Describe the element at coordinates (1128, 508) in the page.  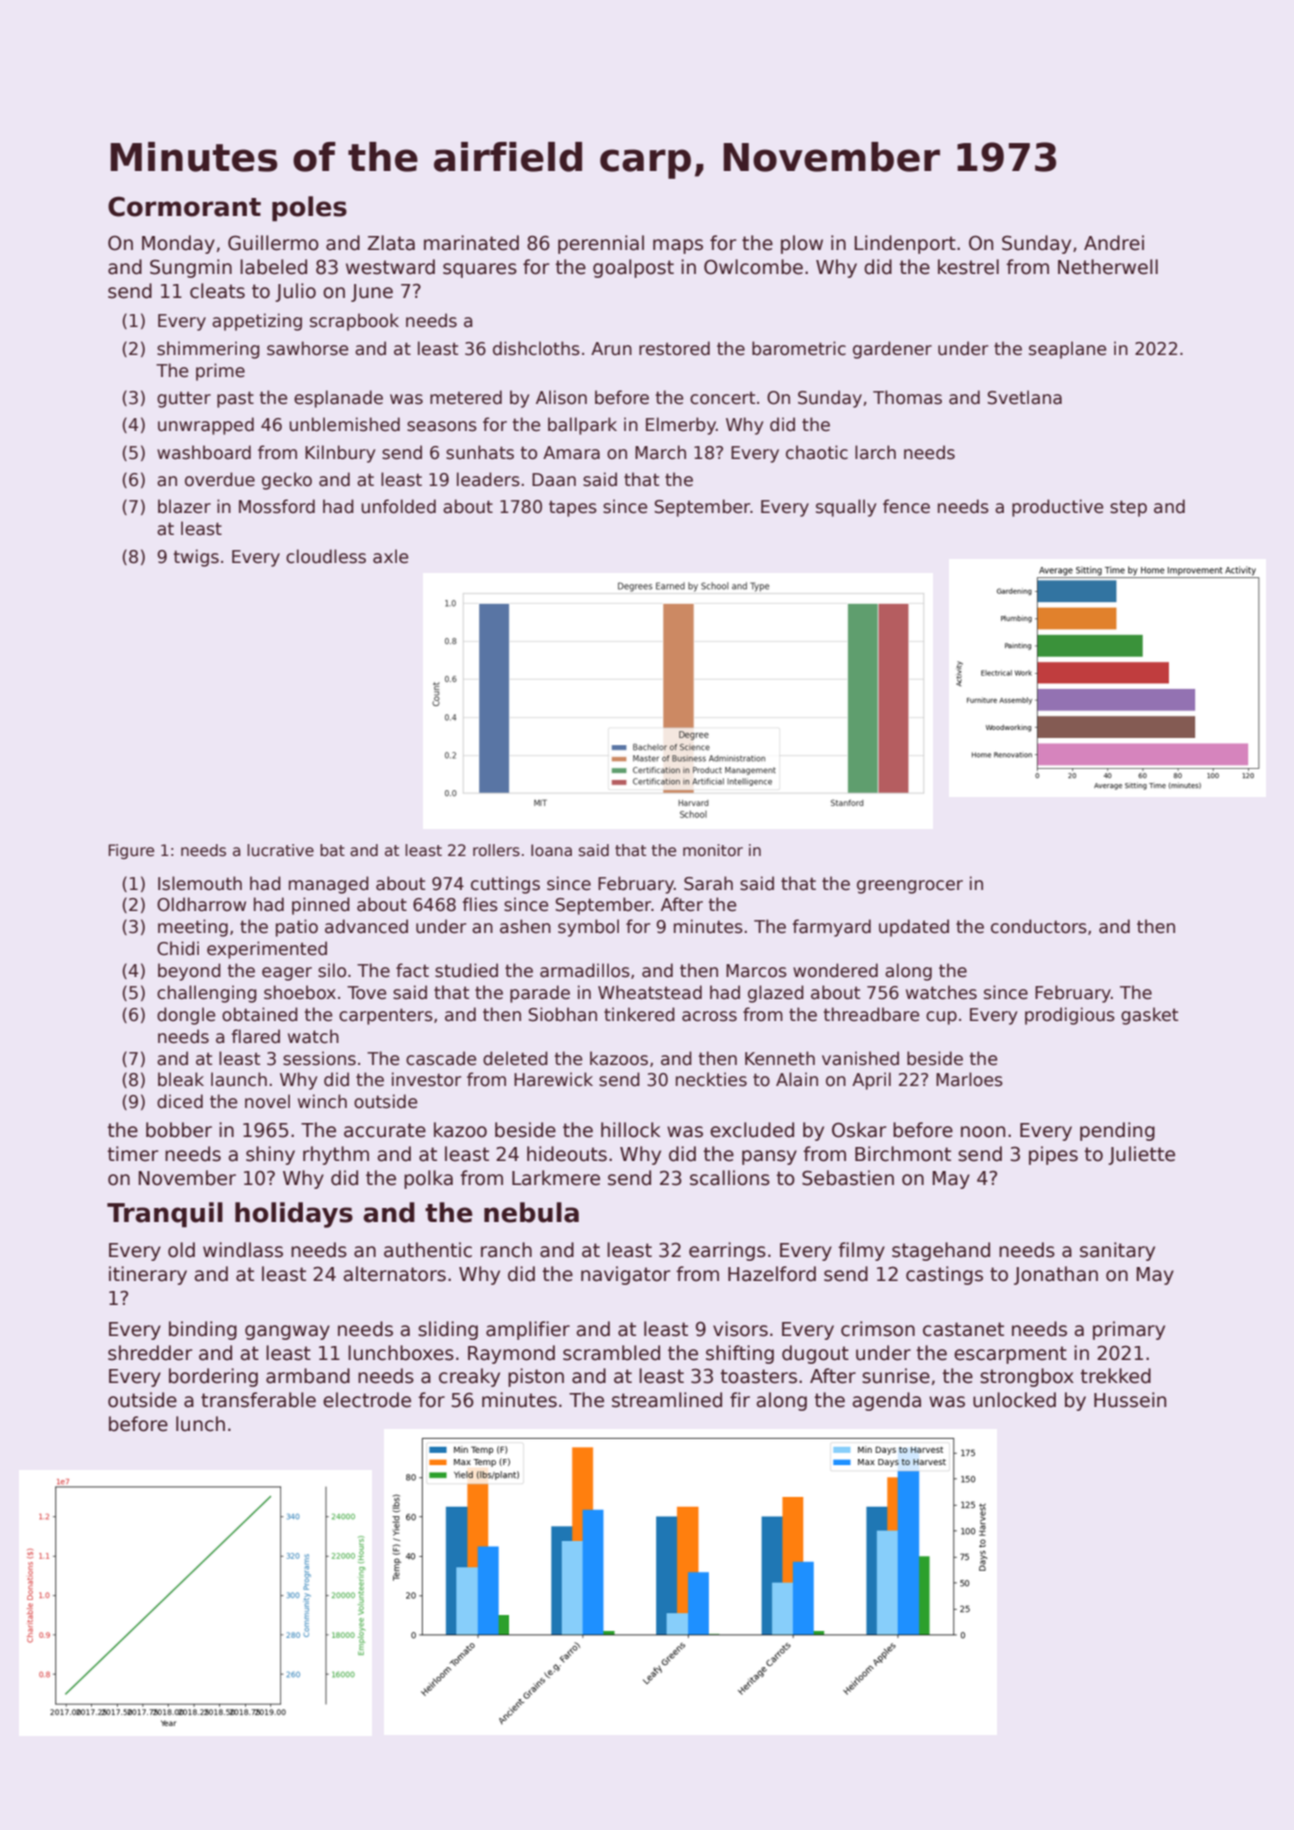
I see `step` at that location.
